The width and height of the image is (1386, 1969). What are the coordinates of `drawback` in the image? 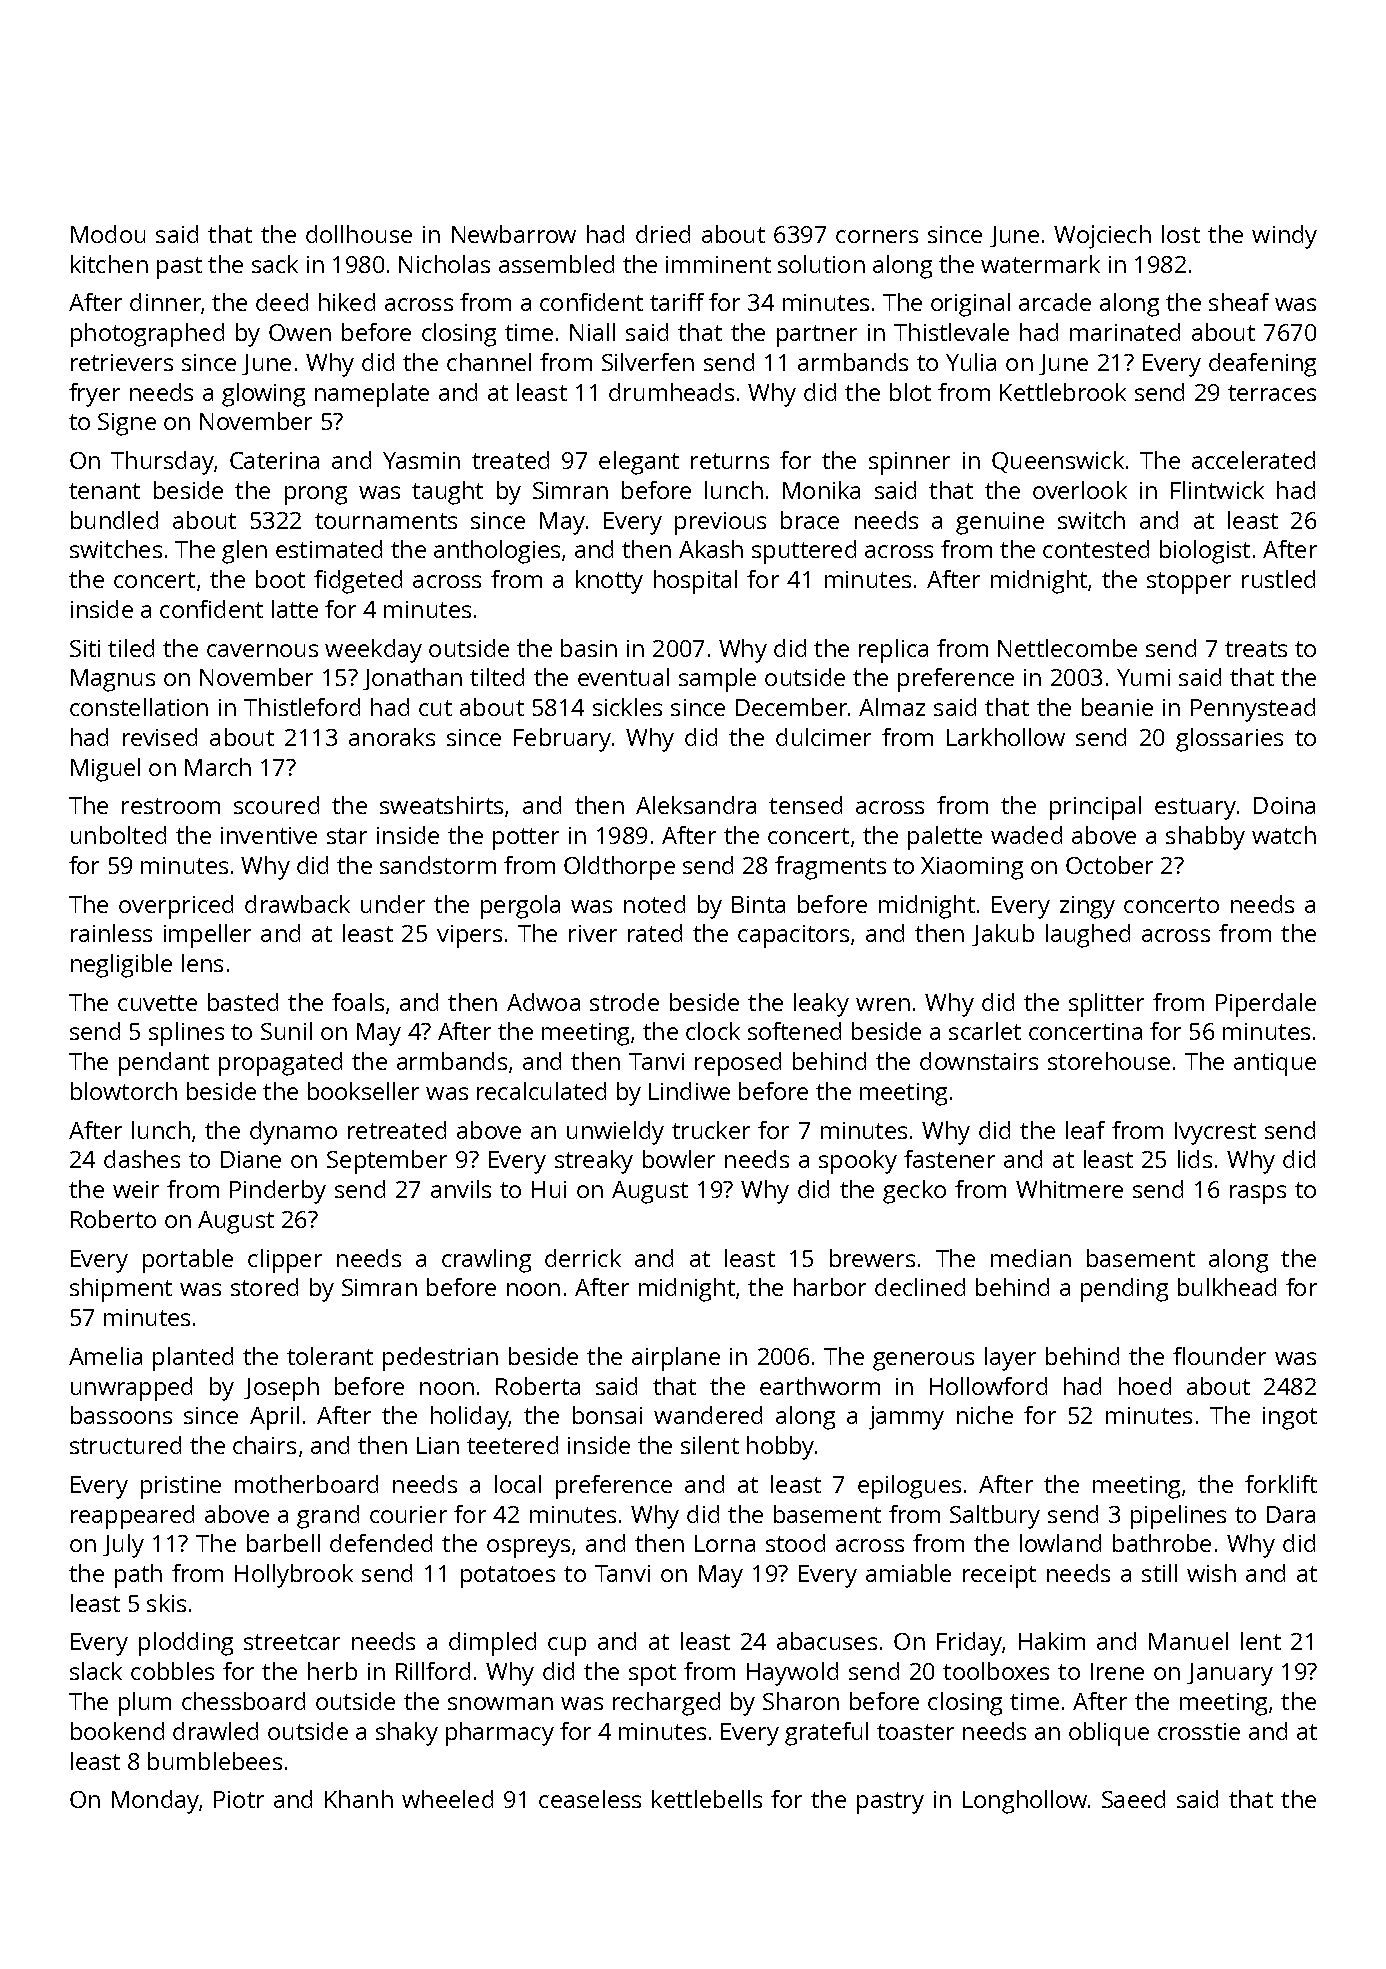 It's located at (297, 904).
